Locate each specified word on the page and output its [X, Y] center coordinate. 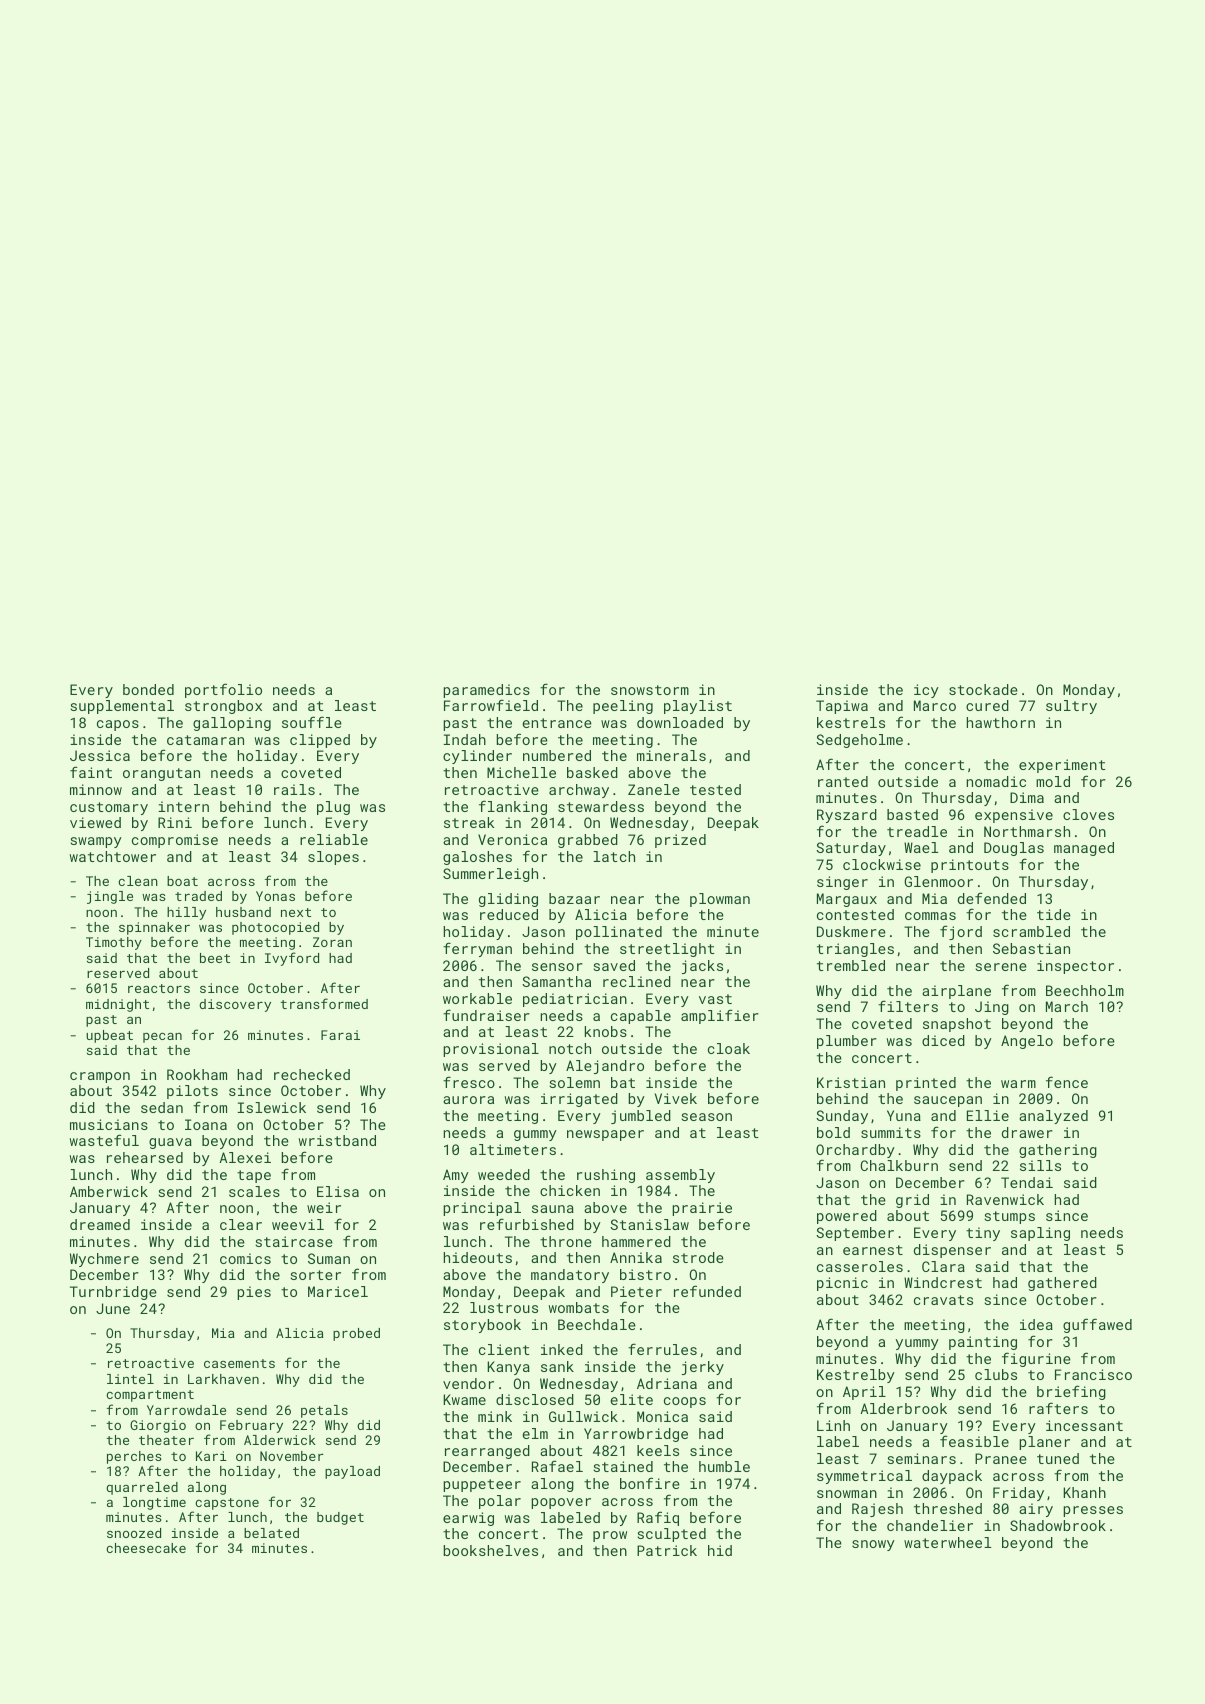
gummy [535, 1135]
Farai [340, 1035]
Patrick [667, 1550]
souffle [312, 722]
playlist [698, 707]
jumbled [641, 1117]
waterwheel [947, 1542]
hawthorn [1000, 722]
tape [254, 1176]
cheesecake [146, 1548]
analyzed [1053, 1117]
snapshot [957, 1025]
